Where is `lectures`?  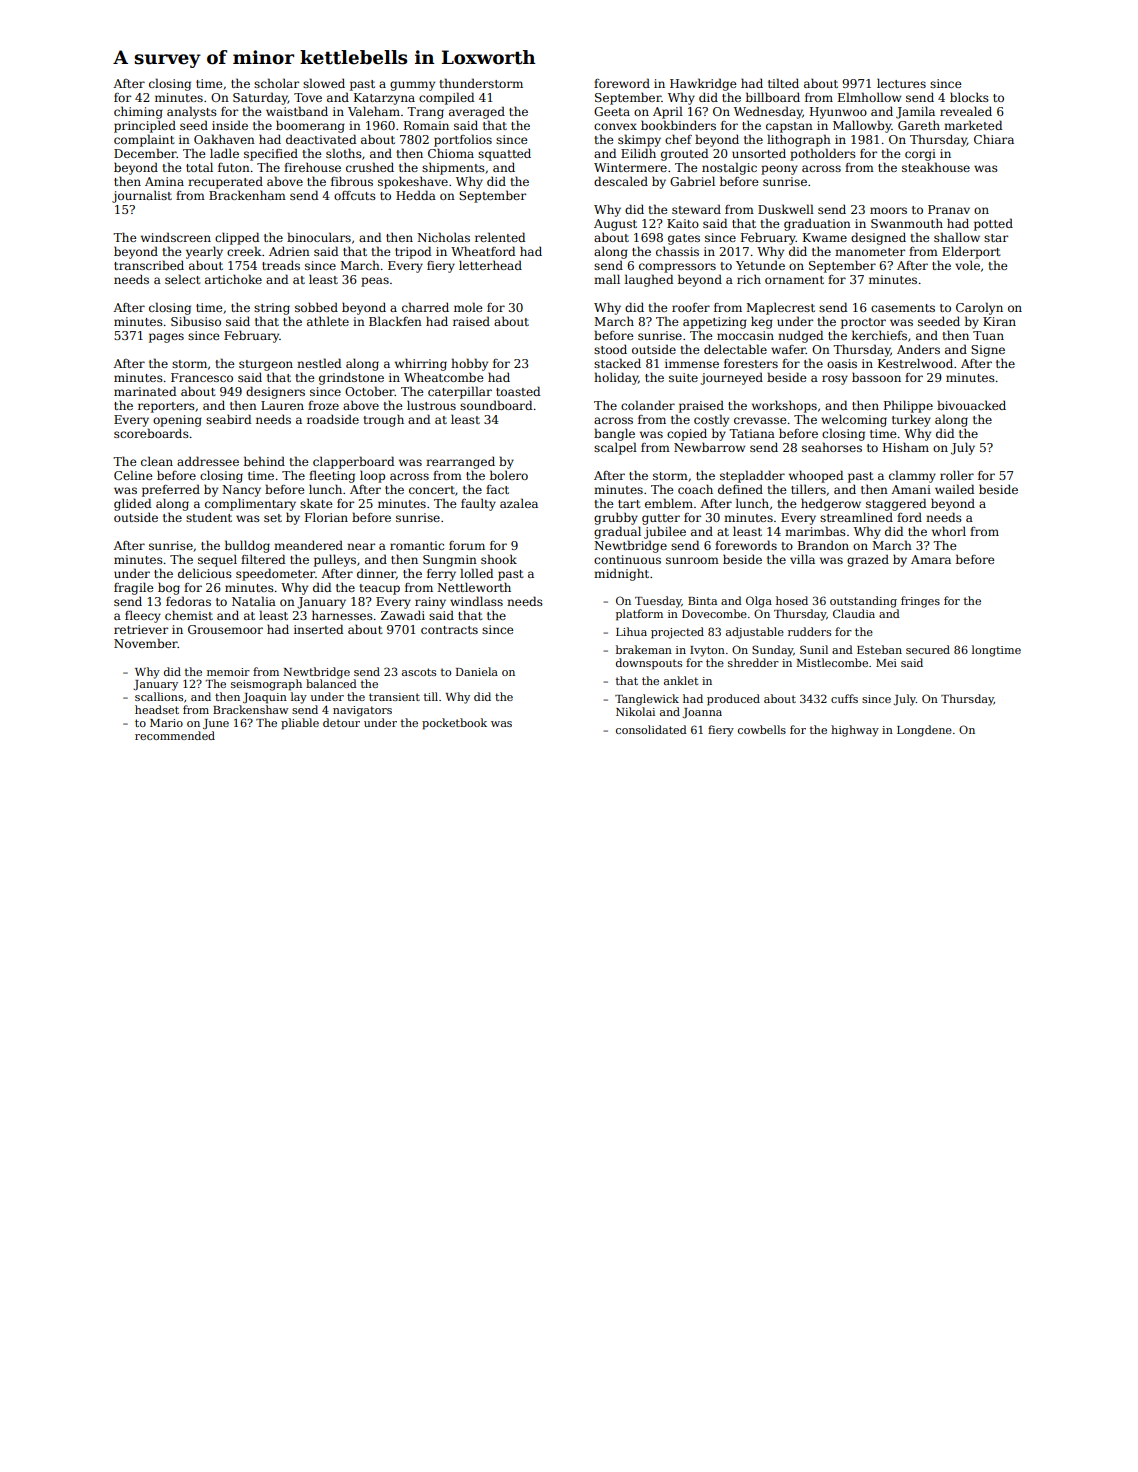 lectures is located at coordinates (901, 83).
